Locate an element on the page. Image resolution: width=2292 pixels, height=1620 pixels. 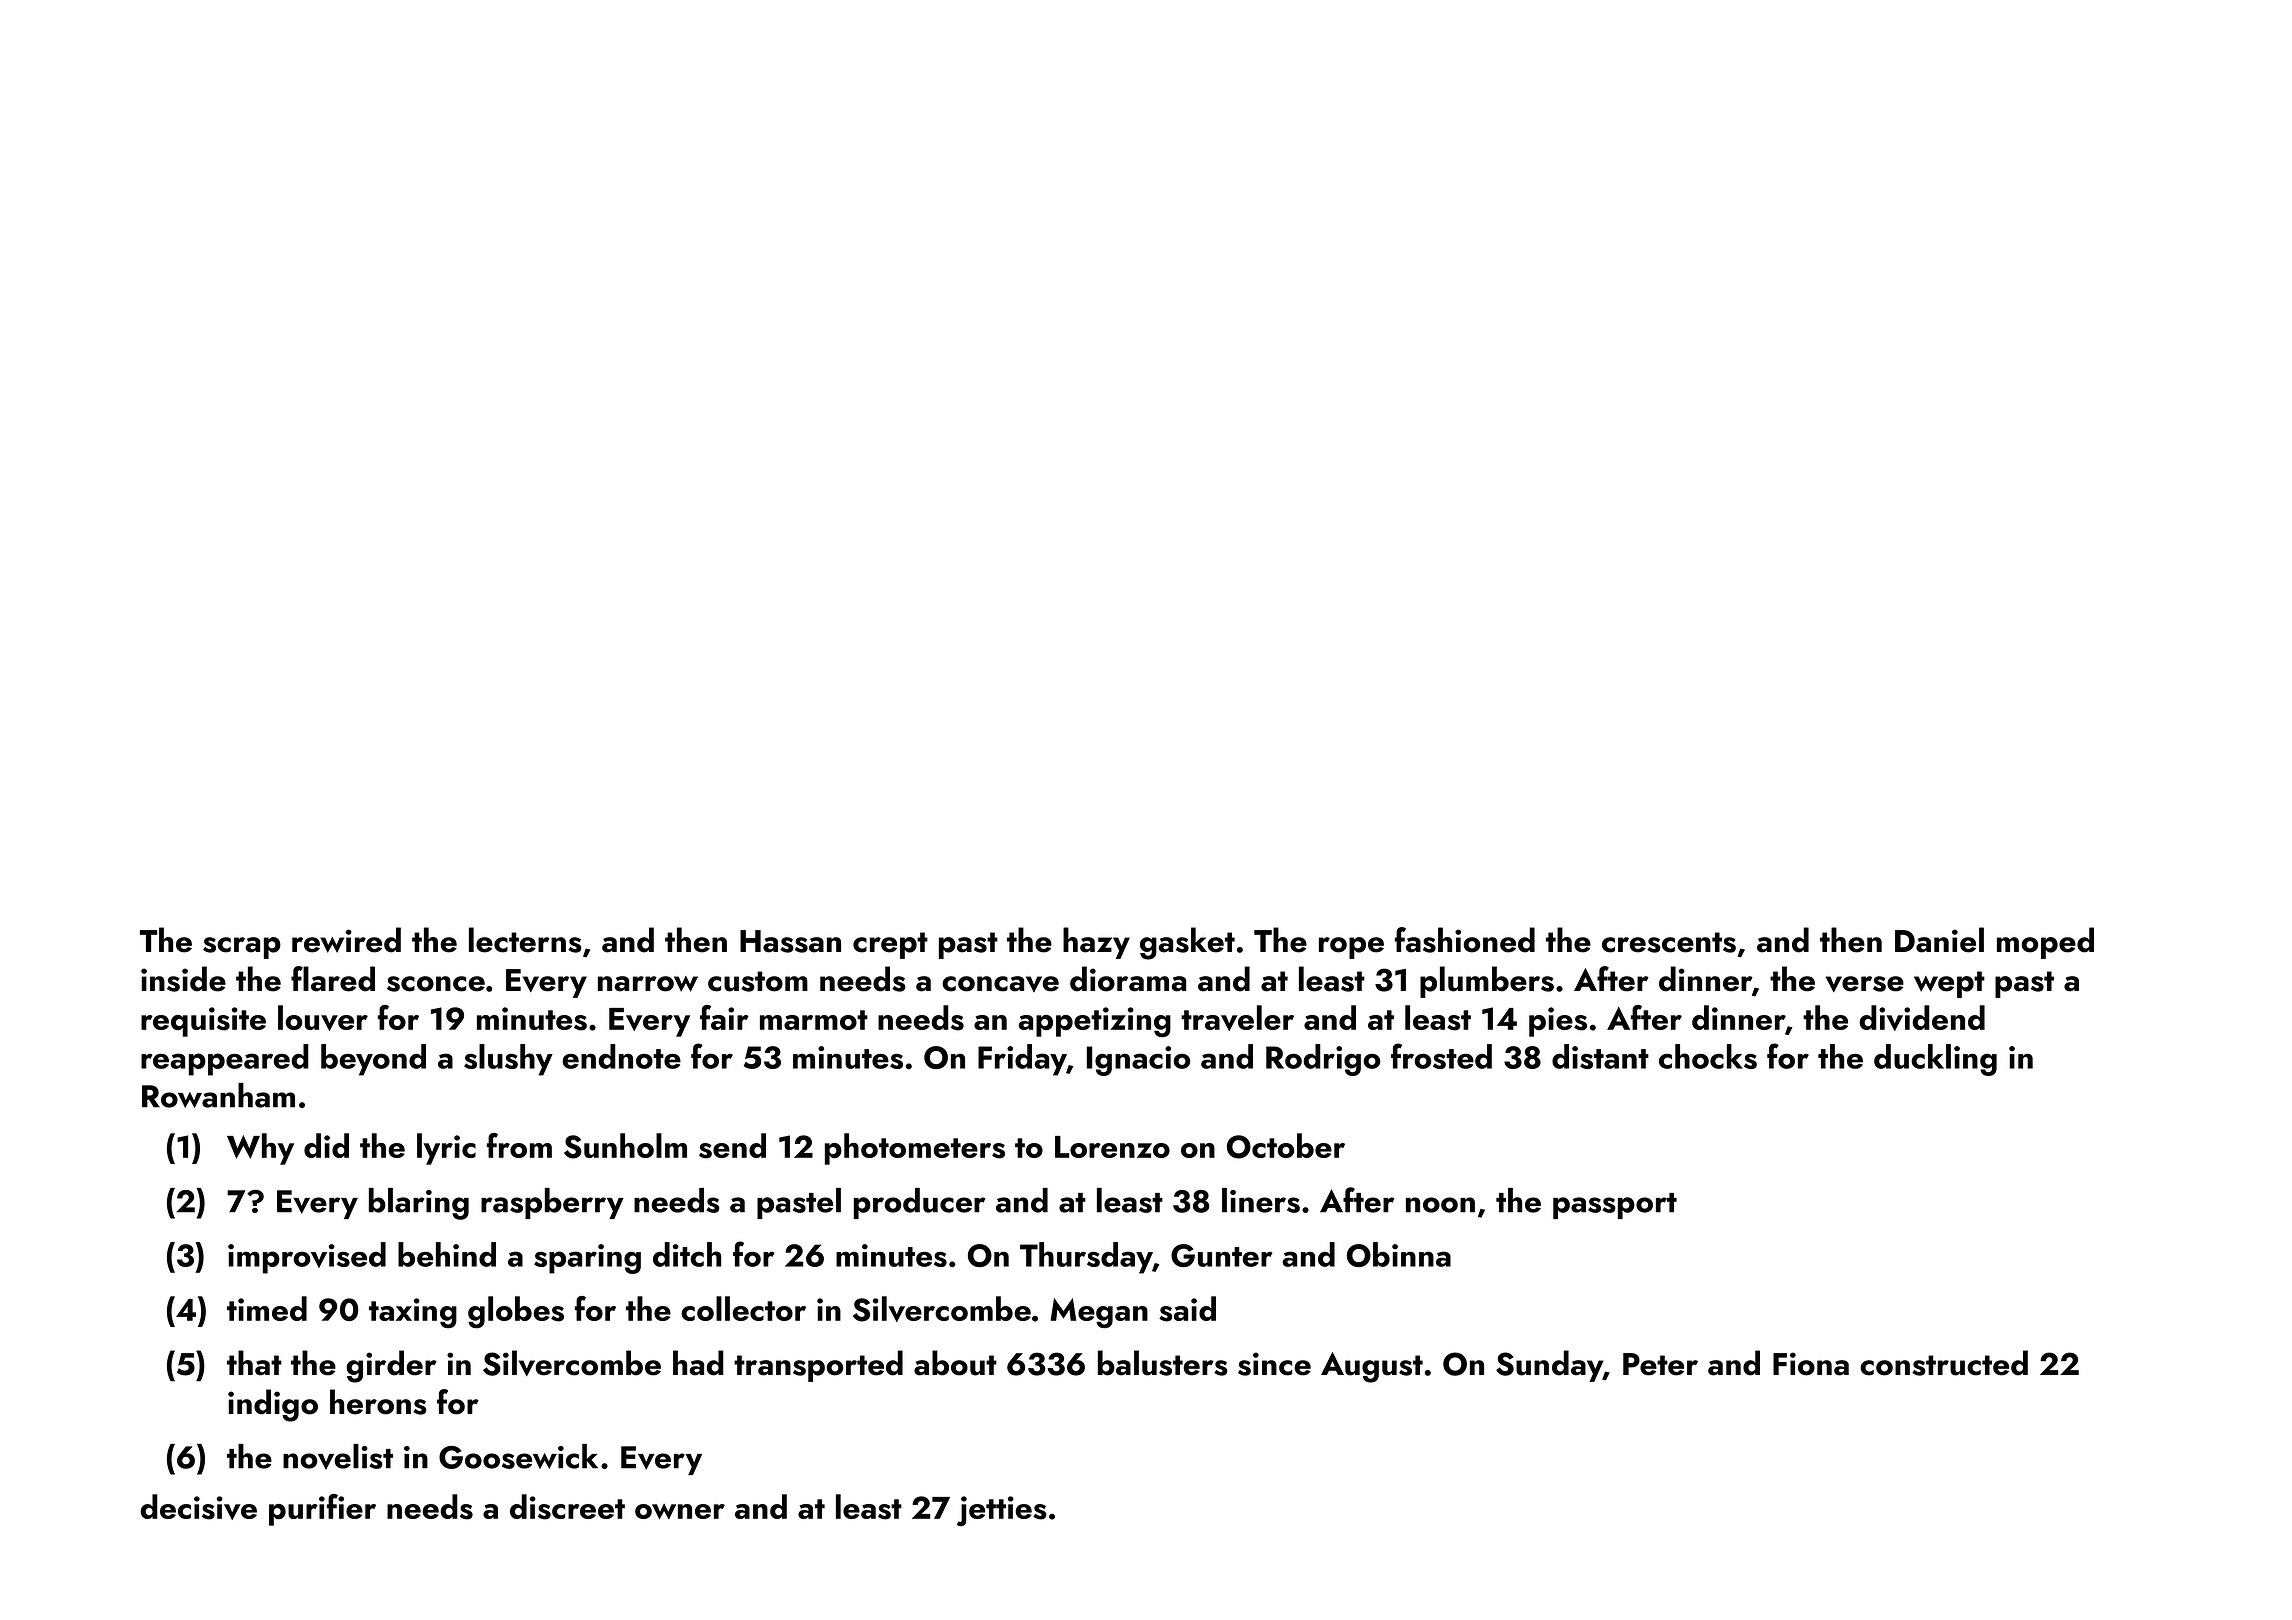
dividend is located at coordinates (1922, 1018).
